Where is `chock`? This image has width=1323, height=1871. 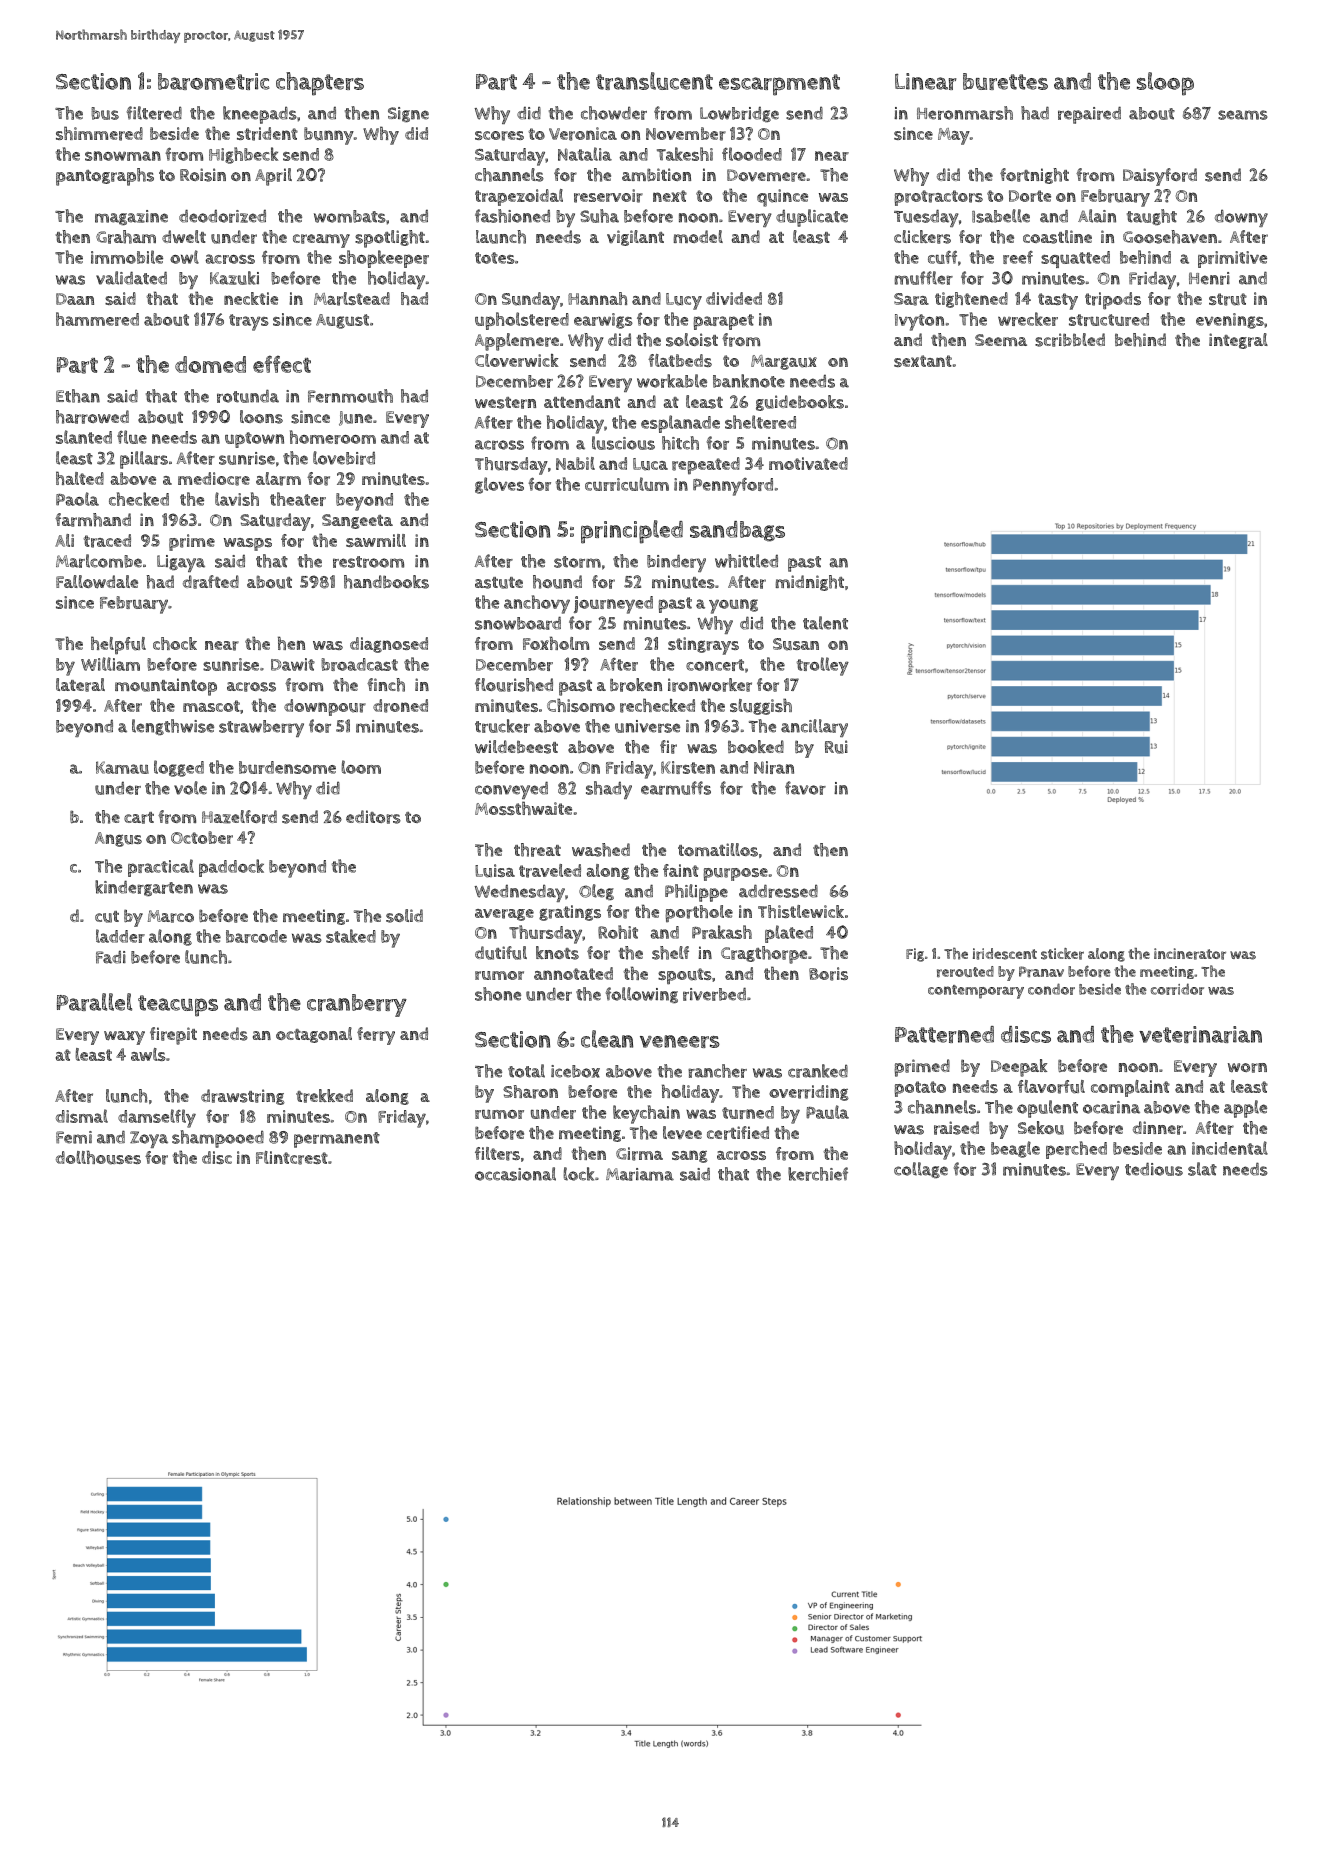
chock is located at coordinates (175, 643).
